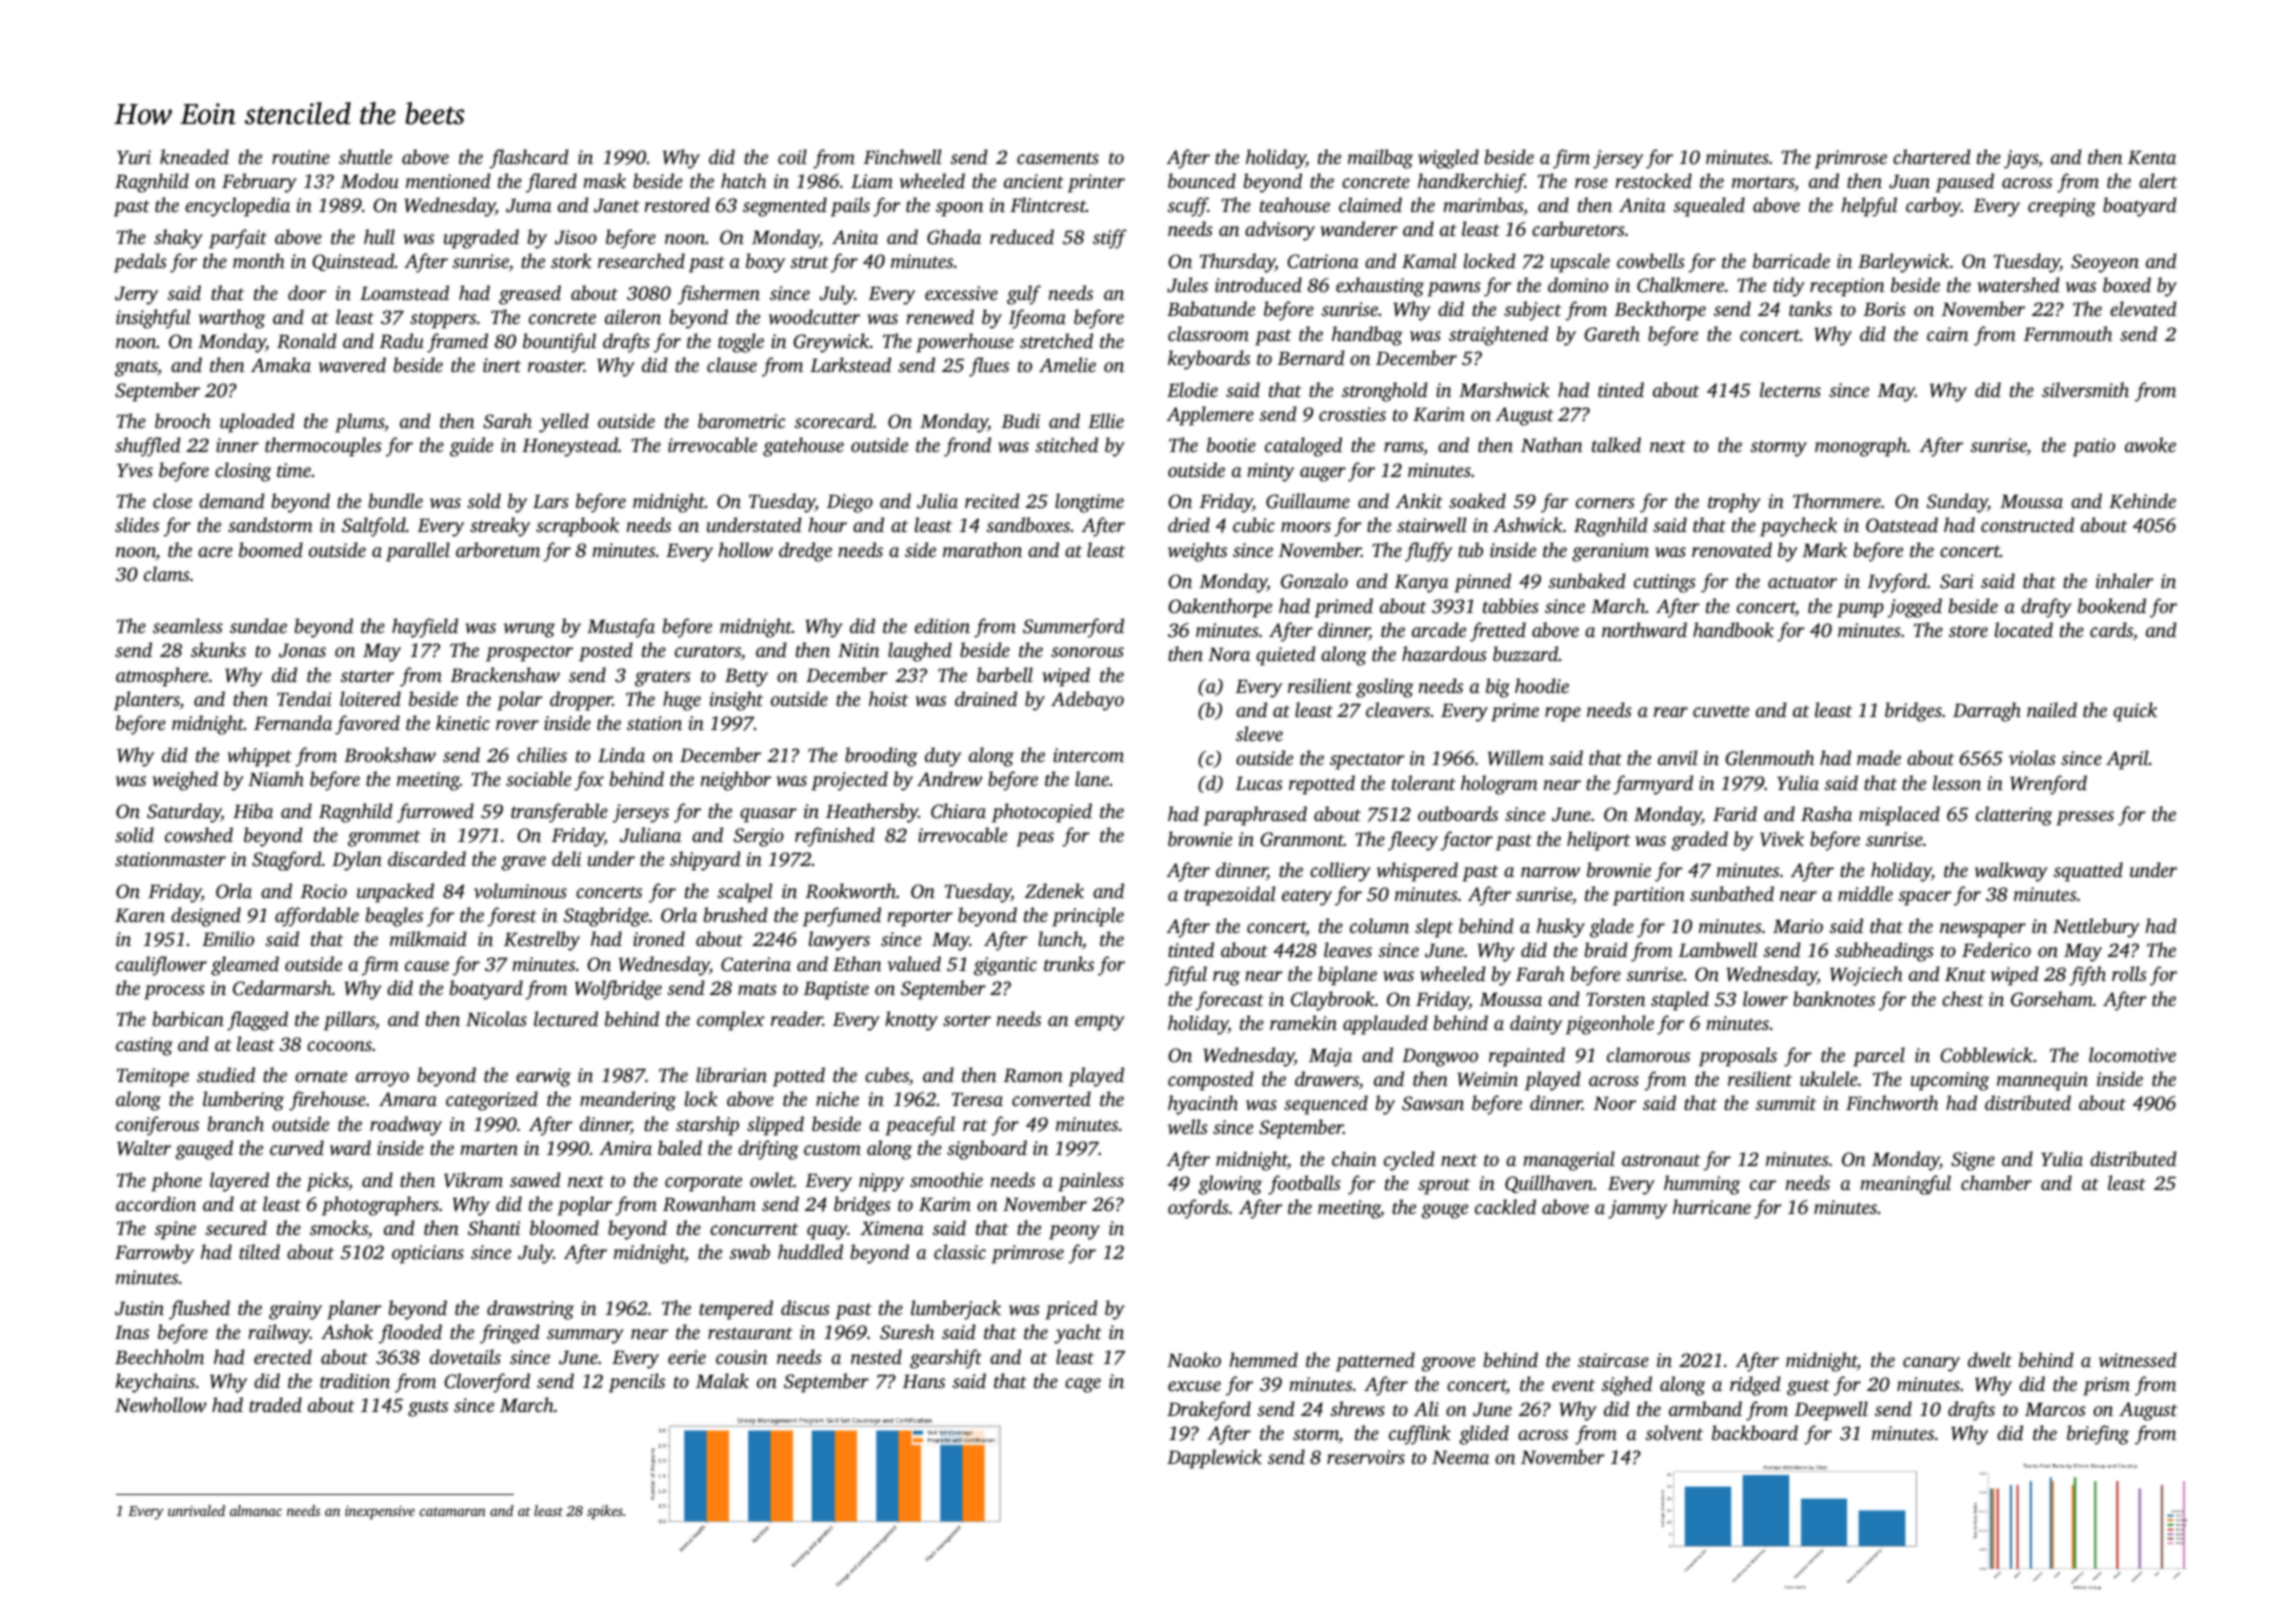 Image resolution: width=2292 pixels, height=1620 pixels. What do you see at coordinates (1230, 896) in the screenshot?
I see `trapezoidal` at bounding box center [1230, 896].
